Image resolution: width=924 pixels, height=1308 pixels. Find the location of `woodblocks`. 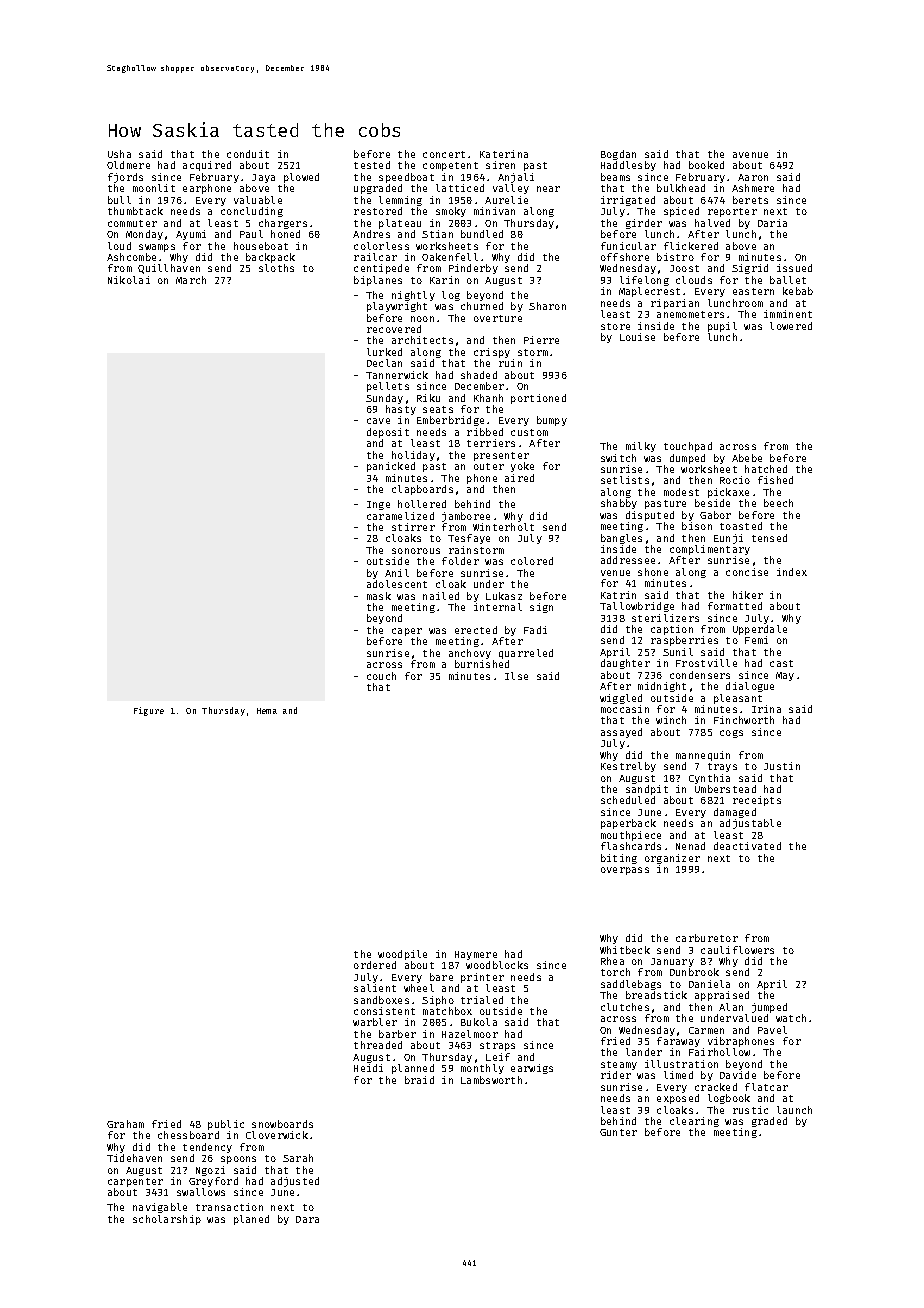

woodblocks is located at coordinates (497, 965).
